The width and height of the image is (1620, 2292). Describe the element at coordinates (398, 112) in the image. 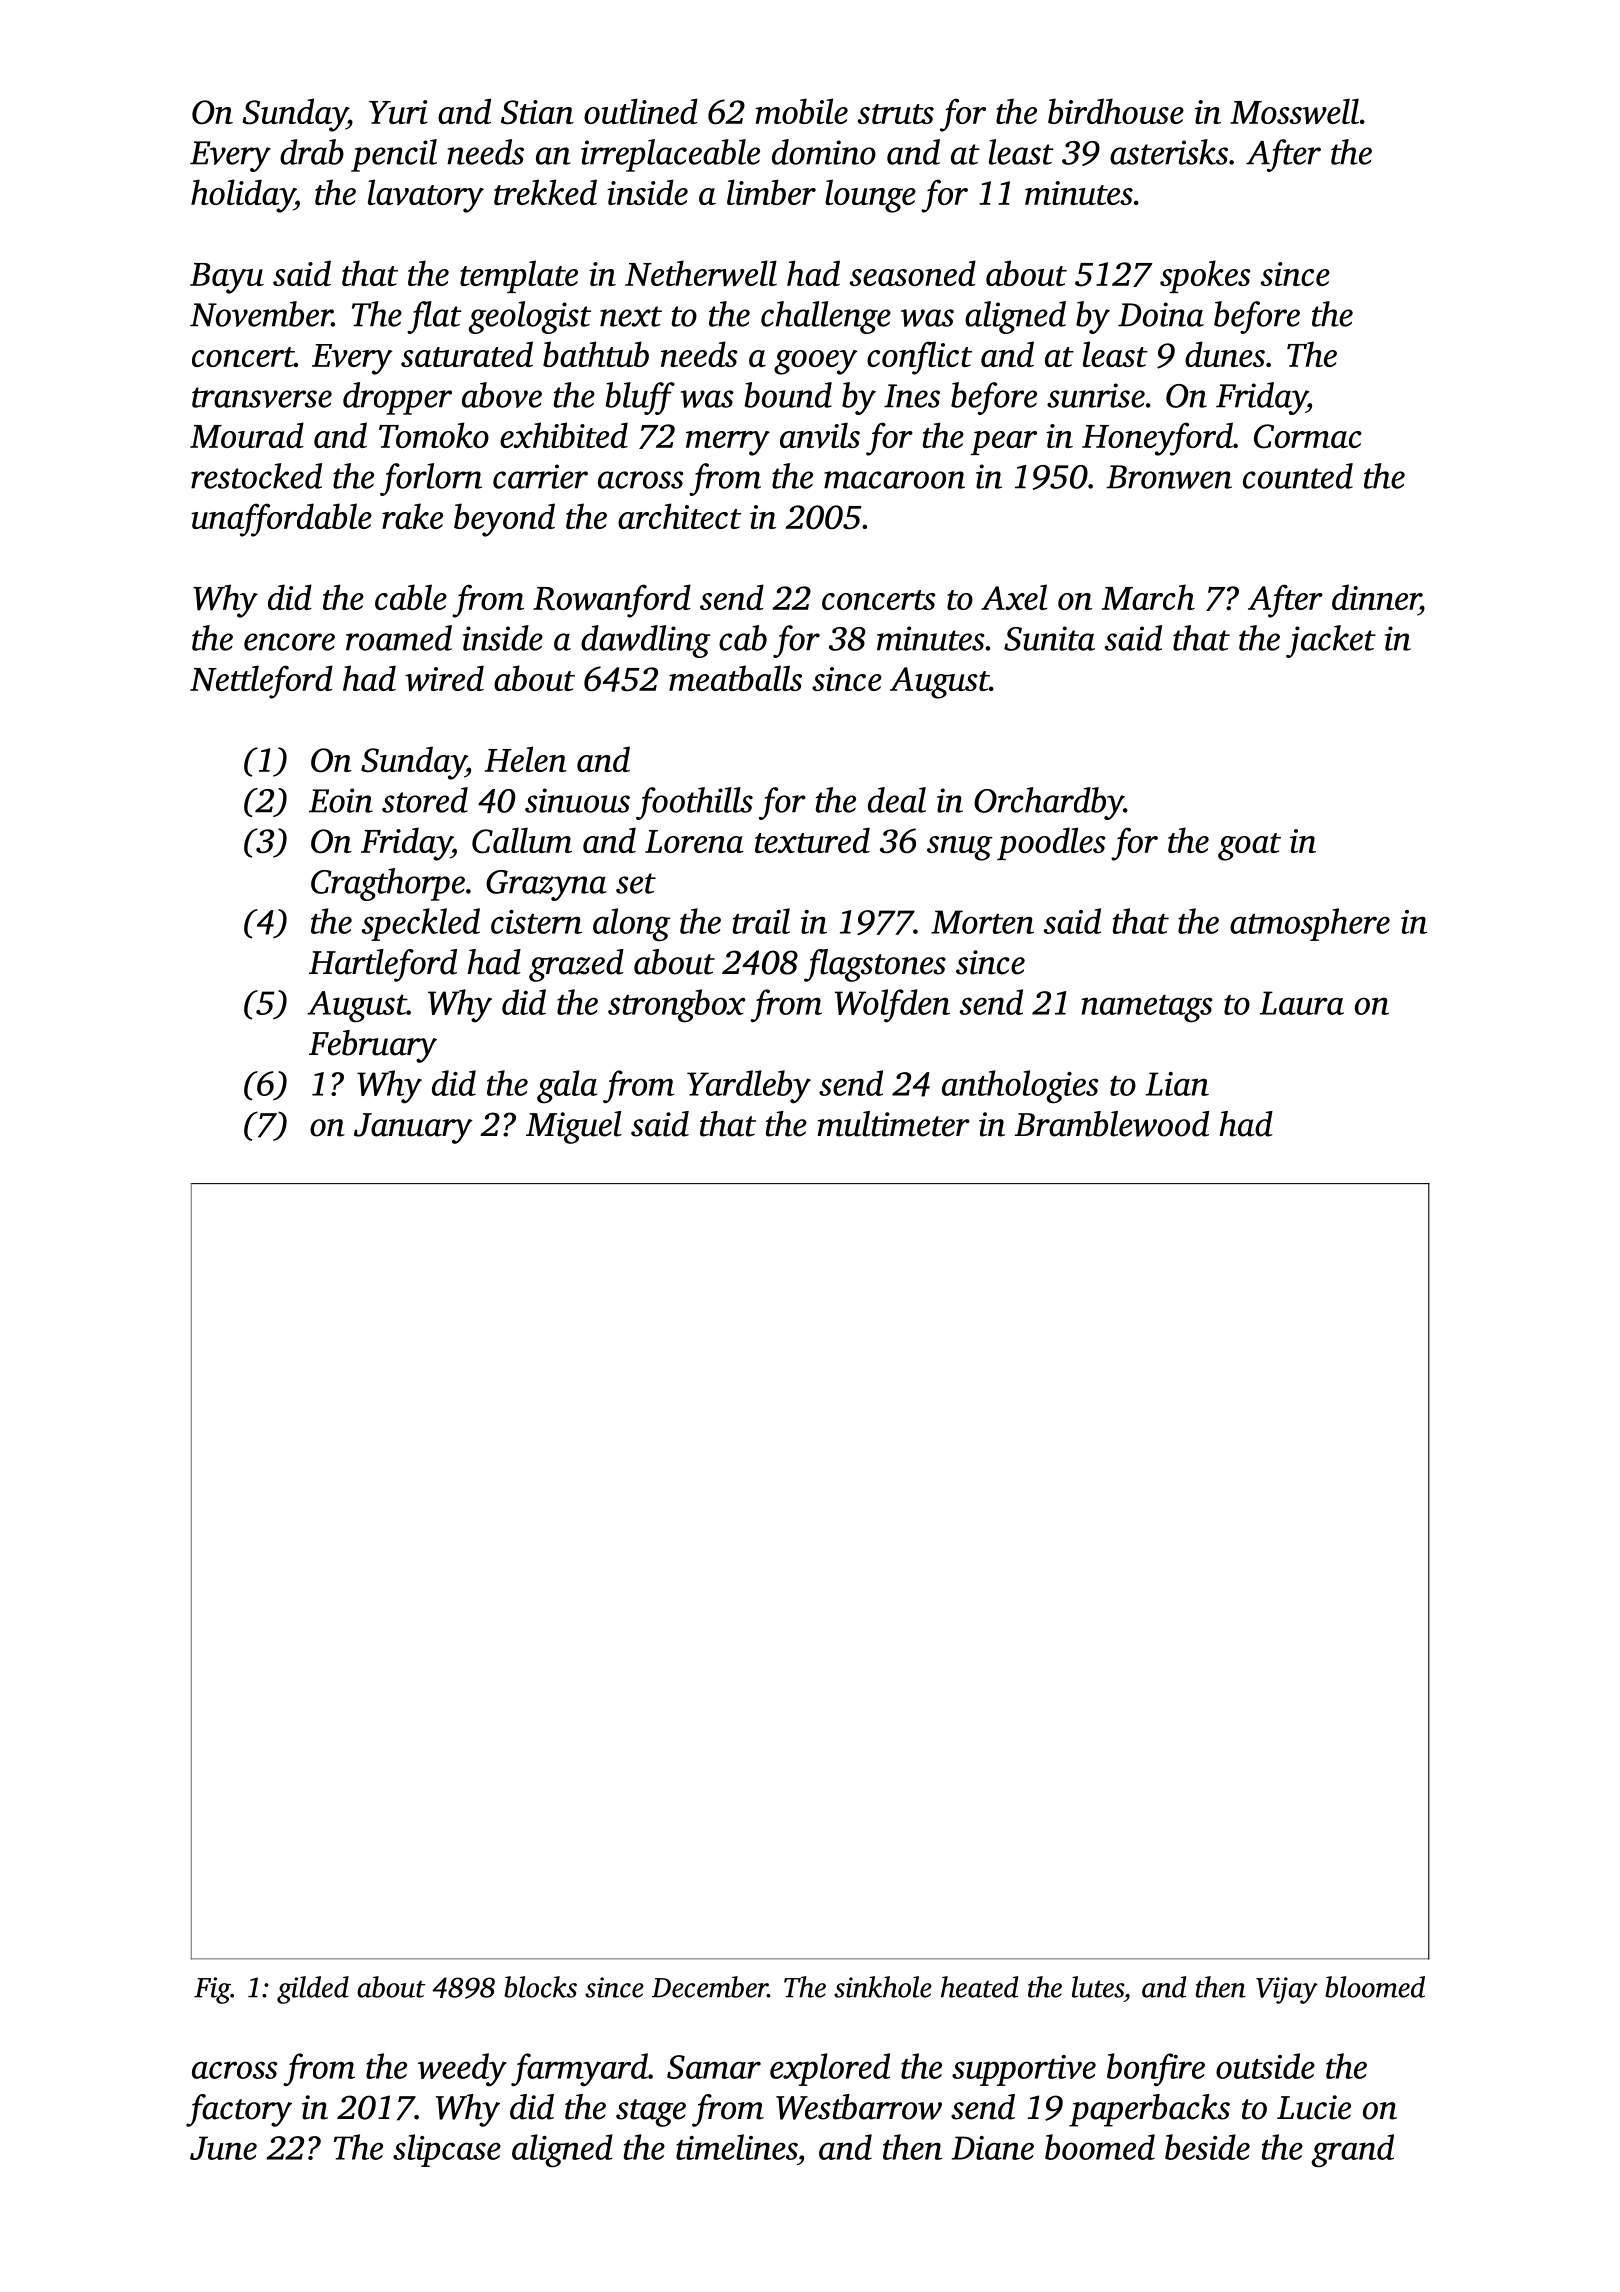

I see `Yuri` at that location.
